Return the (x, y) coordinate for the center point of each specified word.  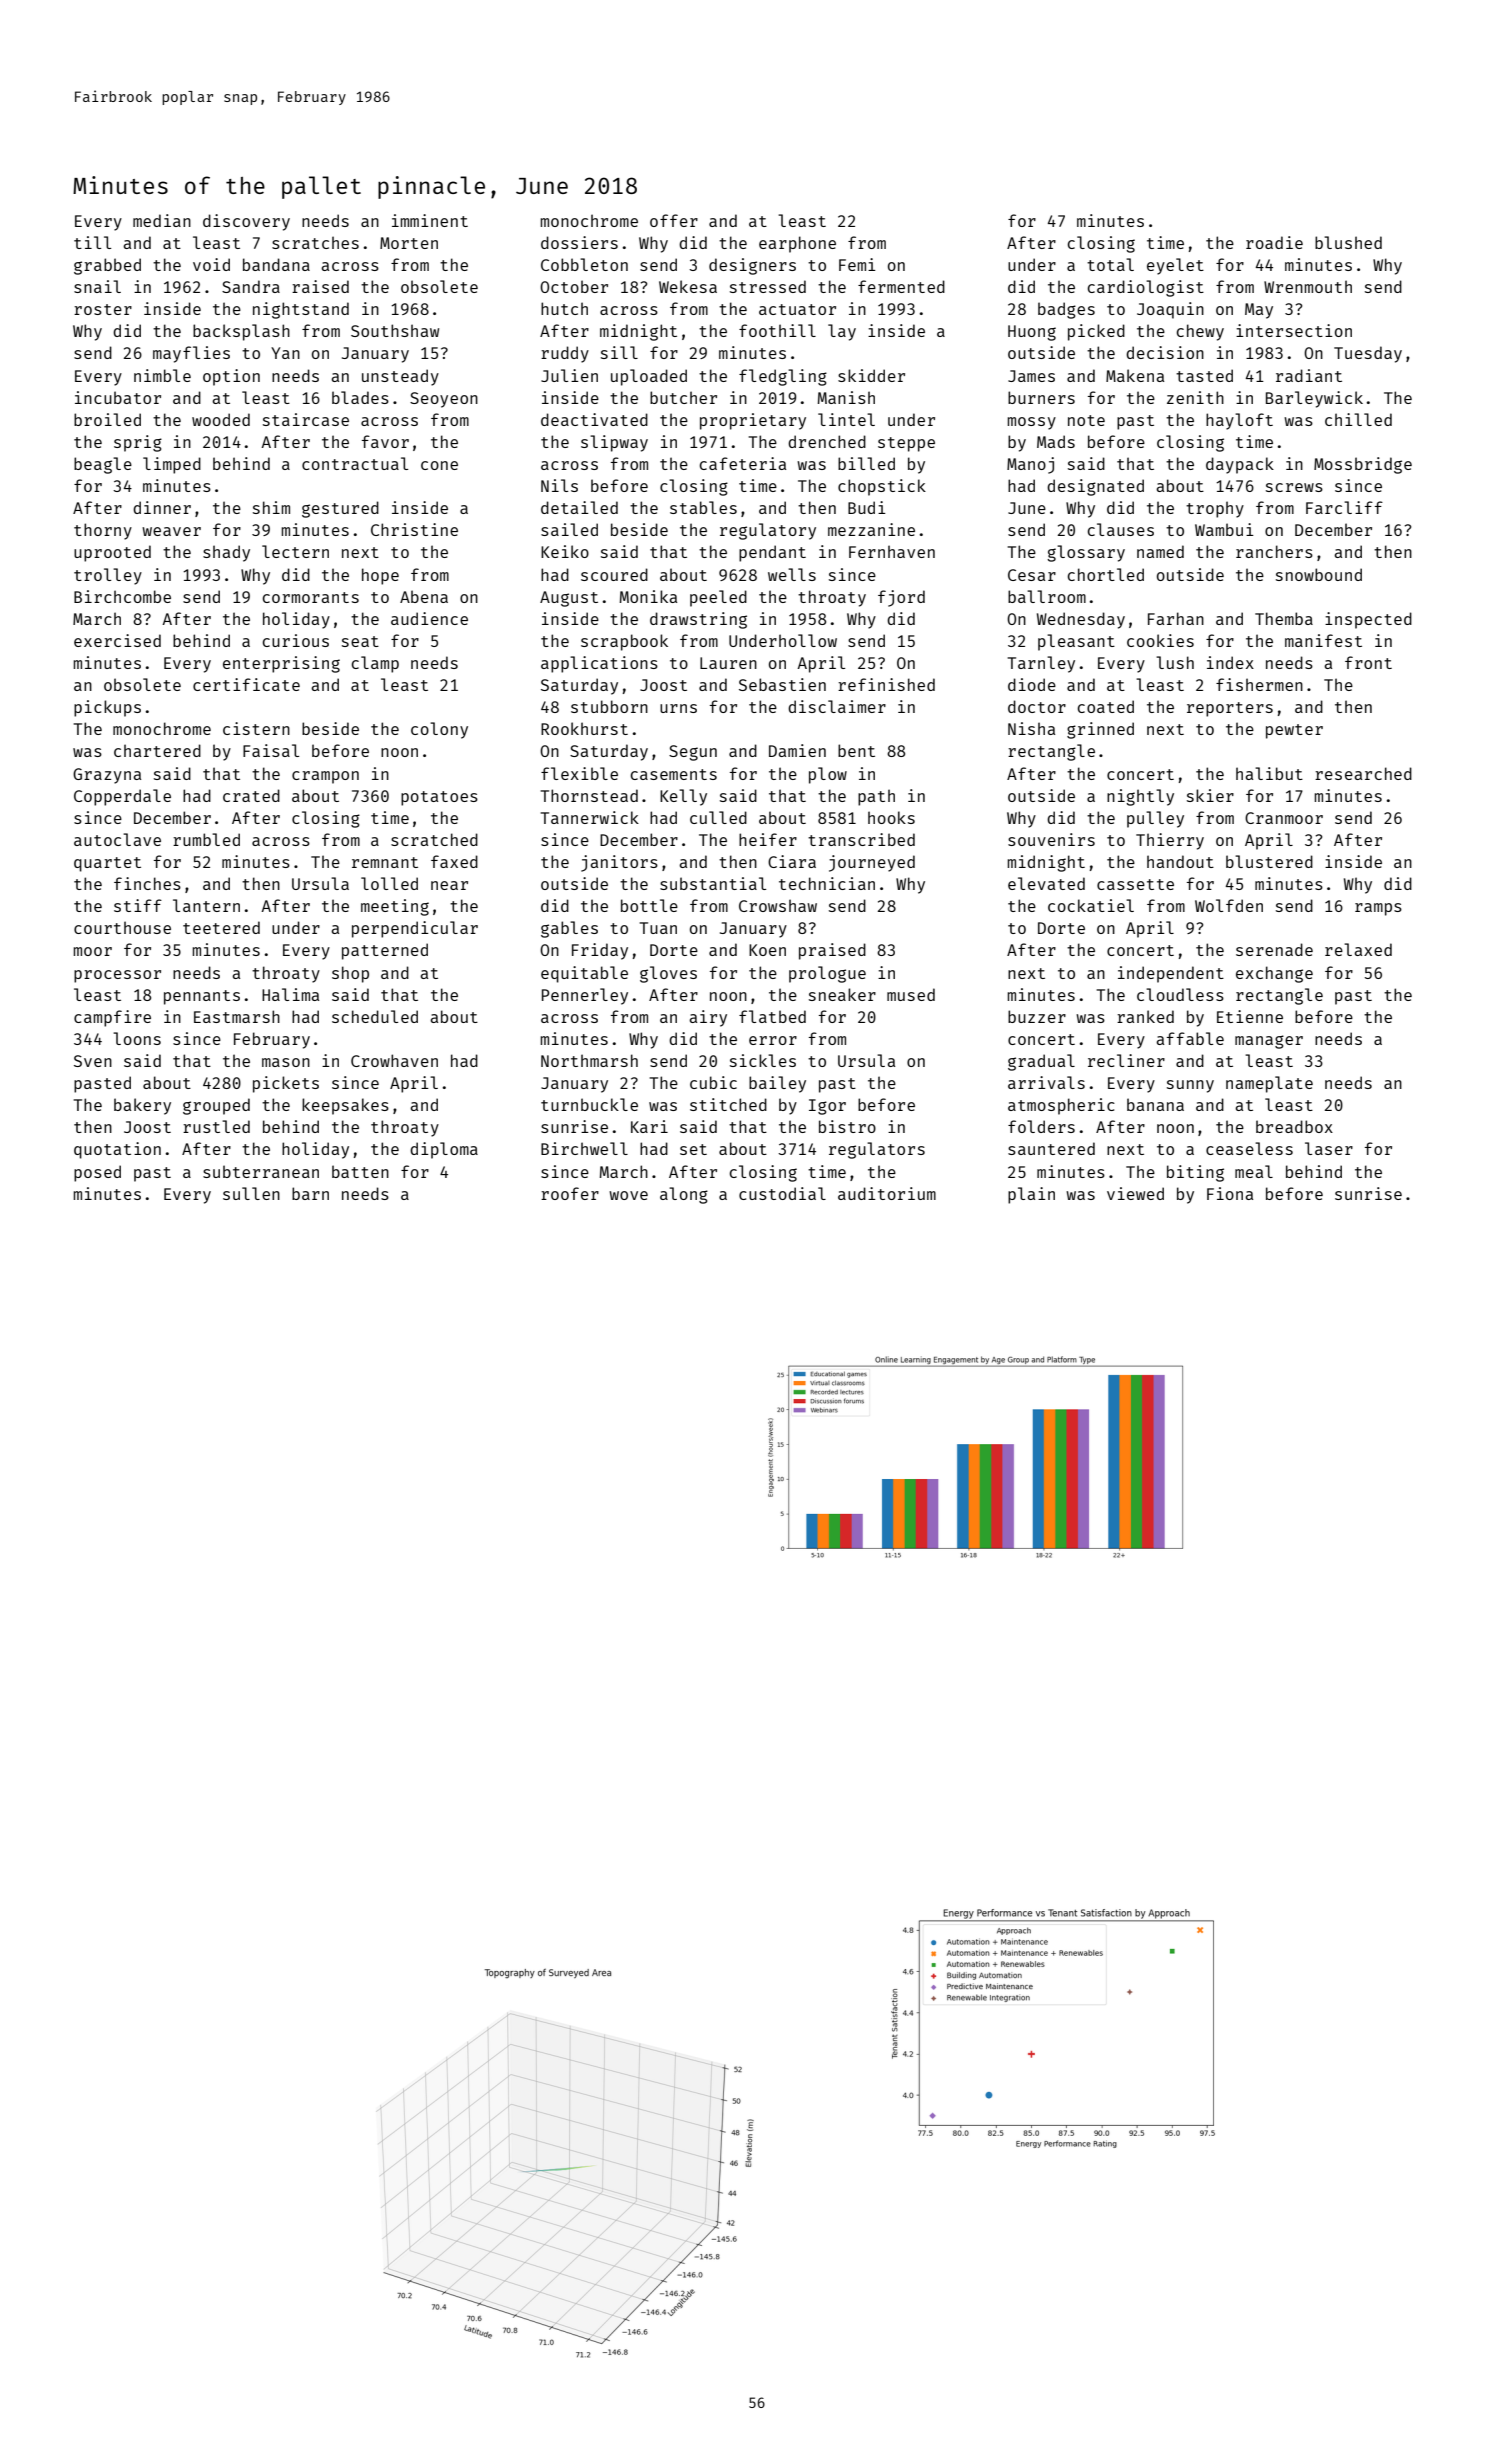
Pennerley (585, 996)
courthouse (122, 927)
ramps (1378, 909)
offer (674, 220)
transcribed (861, 839)
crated (251, 795)
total (1110, 264)
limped (172, 465)
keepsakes (345, 1106)
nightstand (301, 310)
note (1086, 420)
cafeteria (742, 463)
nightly (1140, 797)
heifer (768, 839)
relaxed (1358, 949)
